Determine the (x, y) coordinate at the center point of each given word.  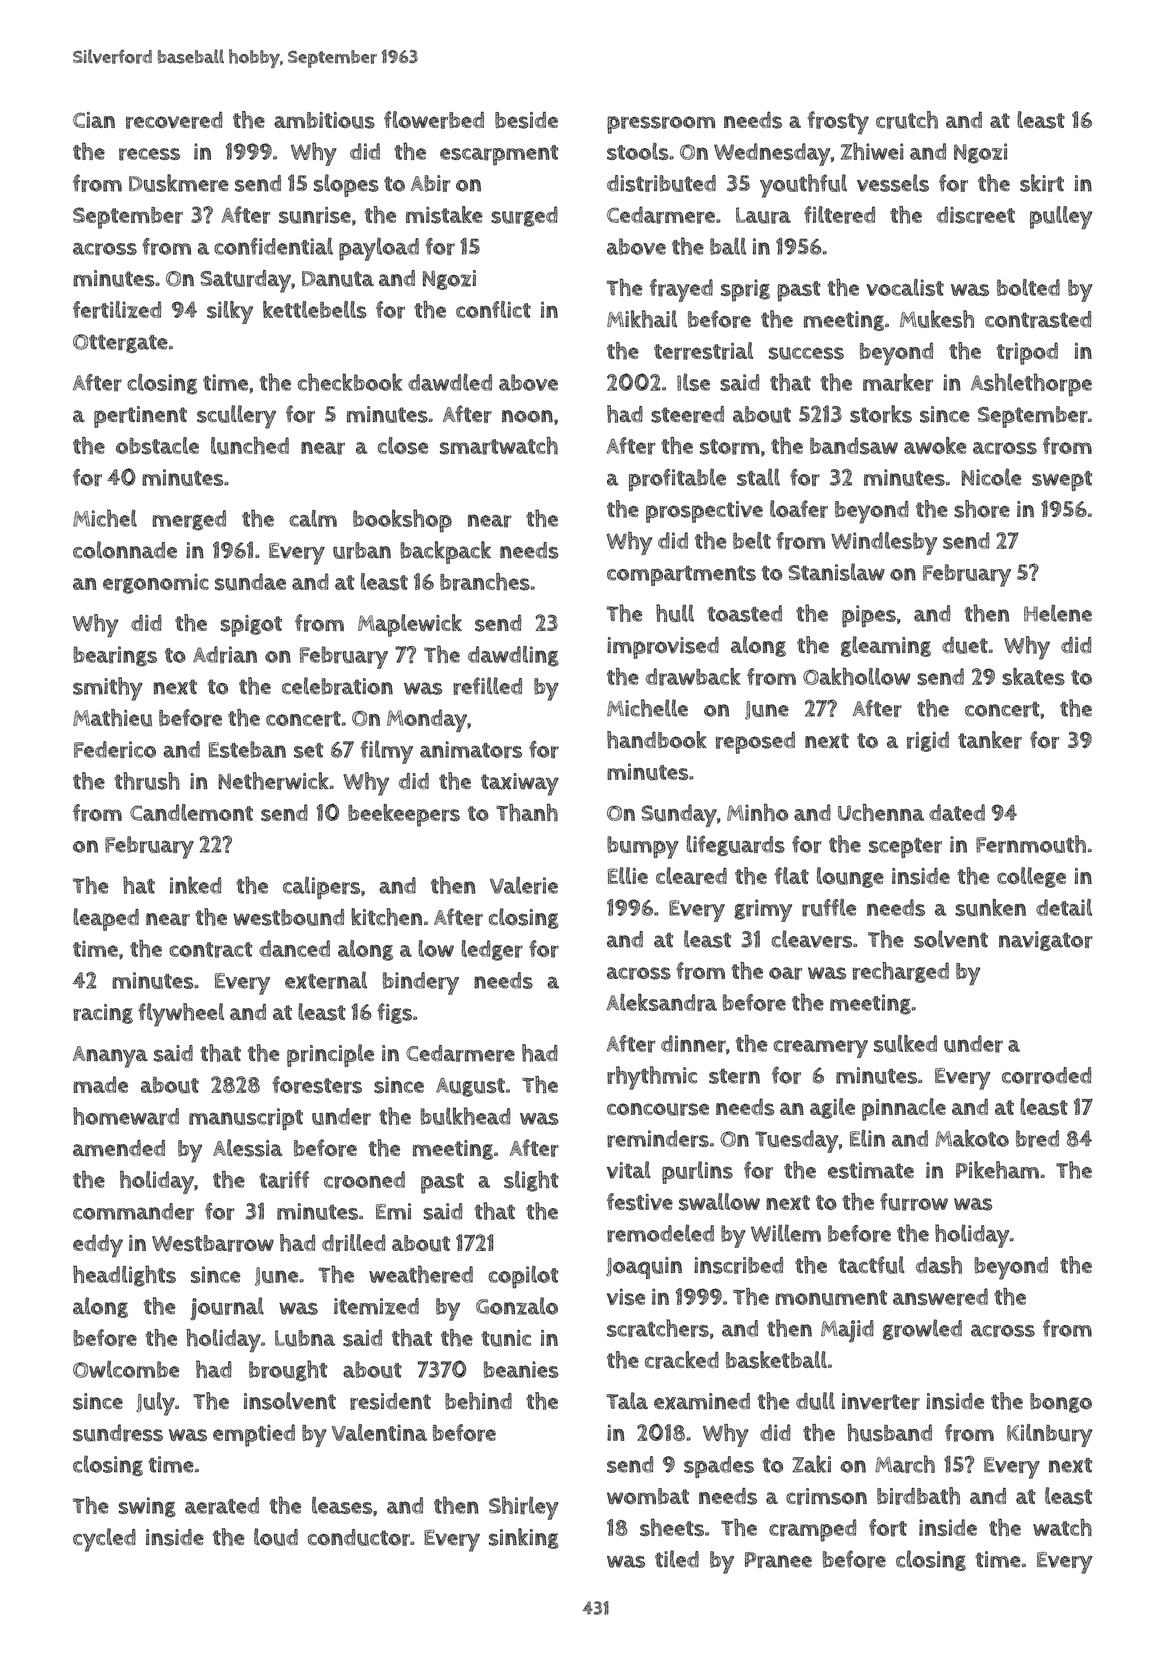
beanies (521, 1369)
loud (276, 1537)
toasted (744, 613)
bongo (1061, 1403)
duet (965, 645)
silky (230, 312)
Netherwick (273, 781)
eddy (98, 1246)
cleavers (812, 939)
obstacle (157, 446)
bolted (1028, 287)
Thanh (527, 812)
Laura (763, 215)
